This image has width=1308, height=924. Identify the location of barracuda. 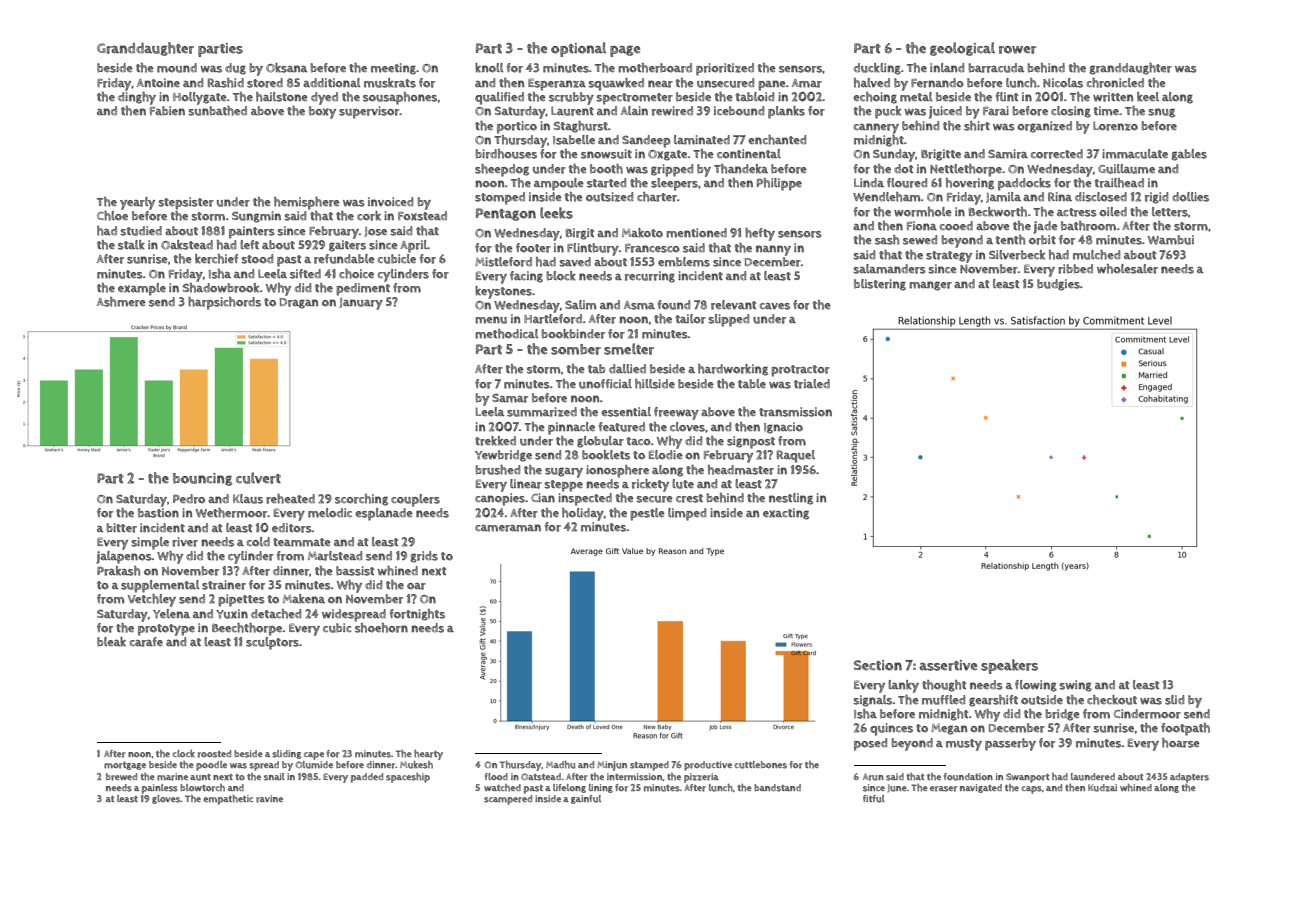
(996, 68).
